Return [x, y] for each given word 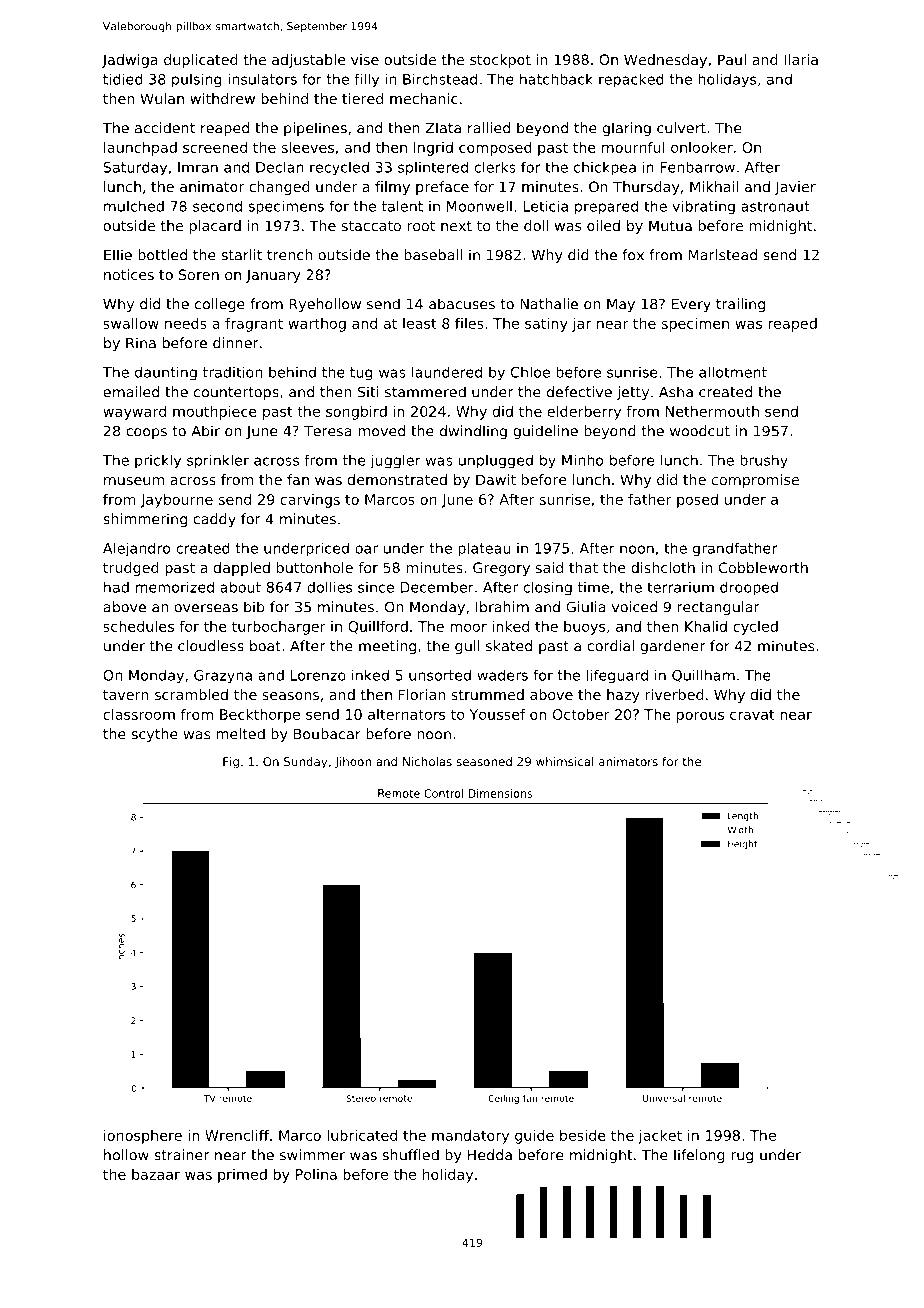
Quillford [378, 627]
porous [700, 717]
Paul [732, 59]
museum [134, 481]
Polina [316, 1174]
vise [365, 59]
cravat [752, 715]
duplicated [201, 61]
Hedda [490, 1155]
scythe [155, 735]
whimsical [564, 761]
